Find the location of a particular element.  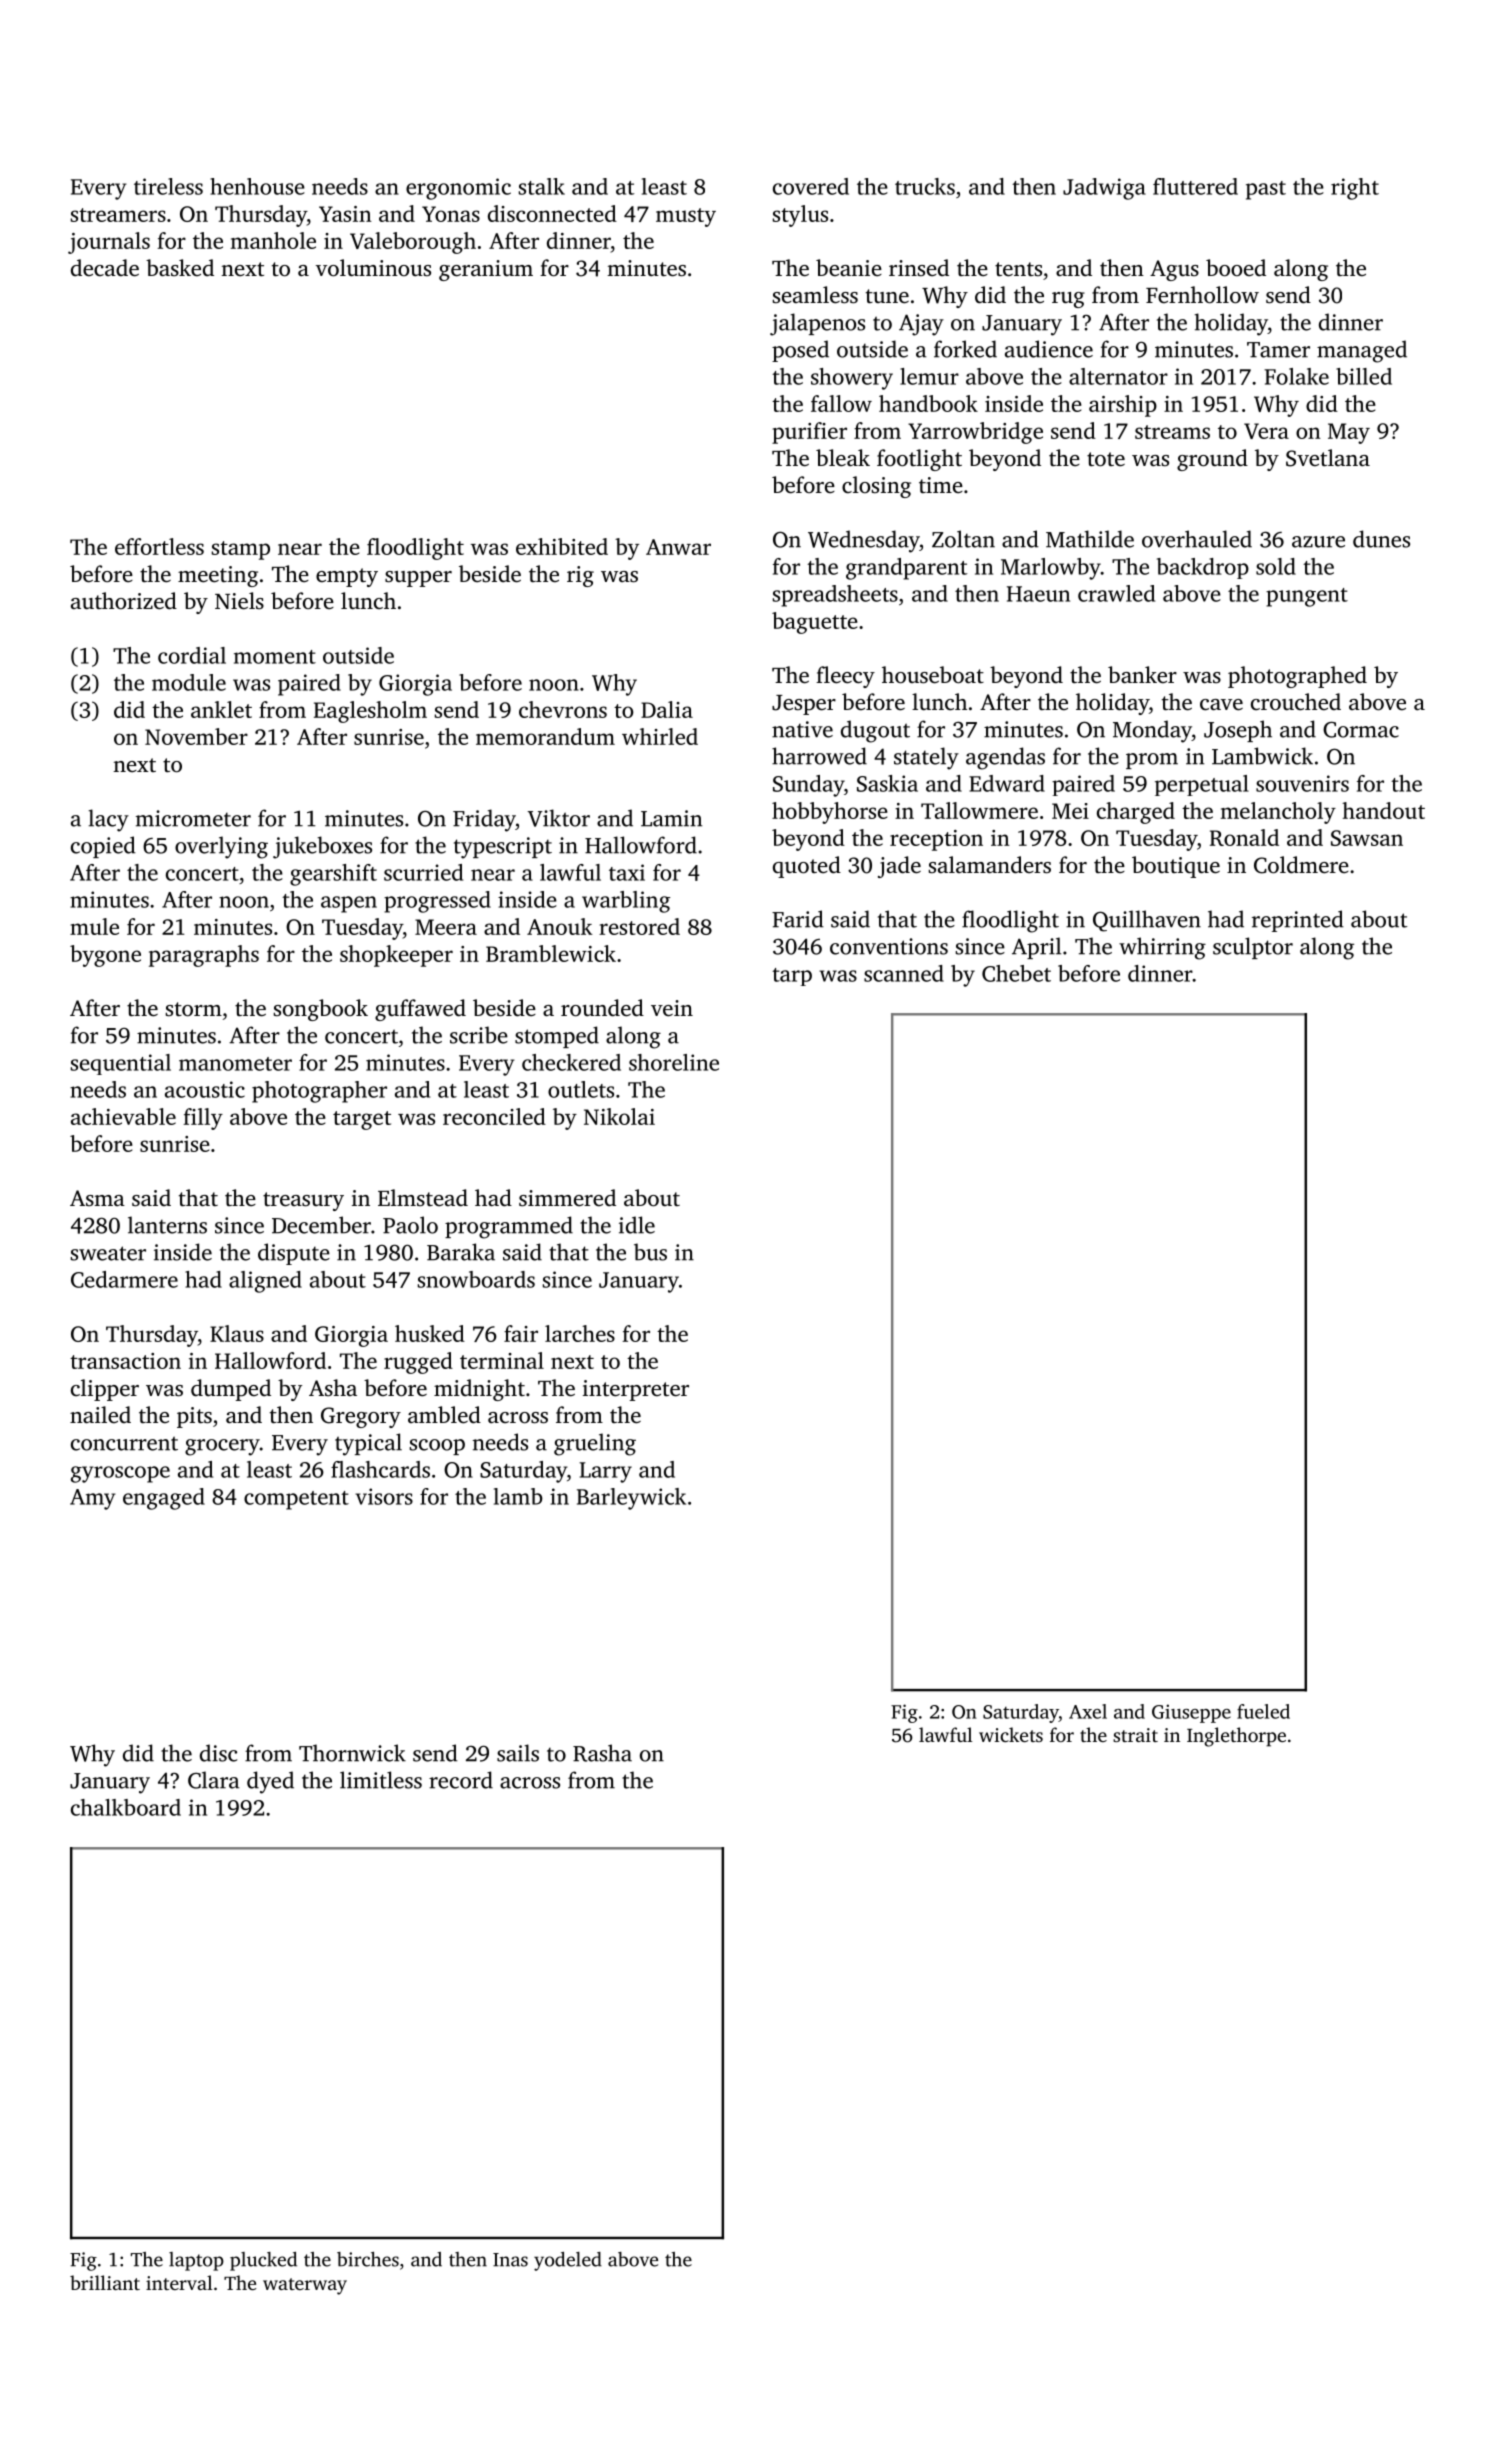

wickets is located at coordinates (1011, 1734).
